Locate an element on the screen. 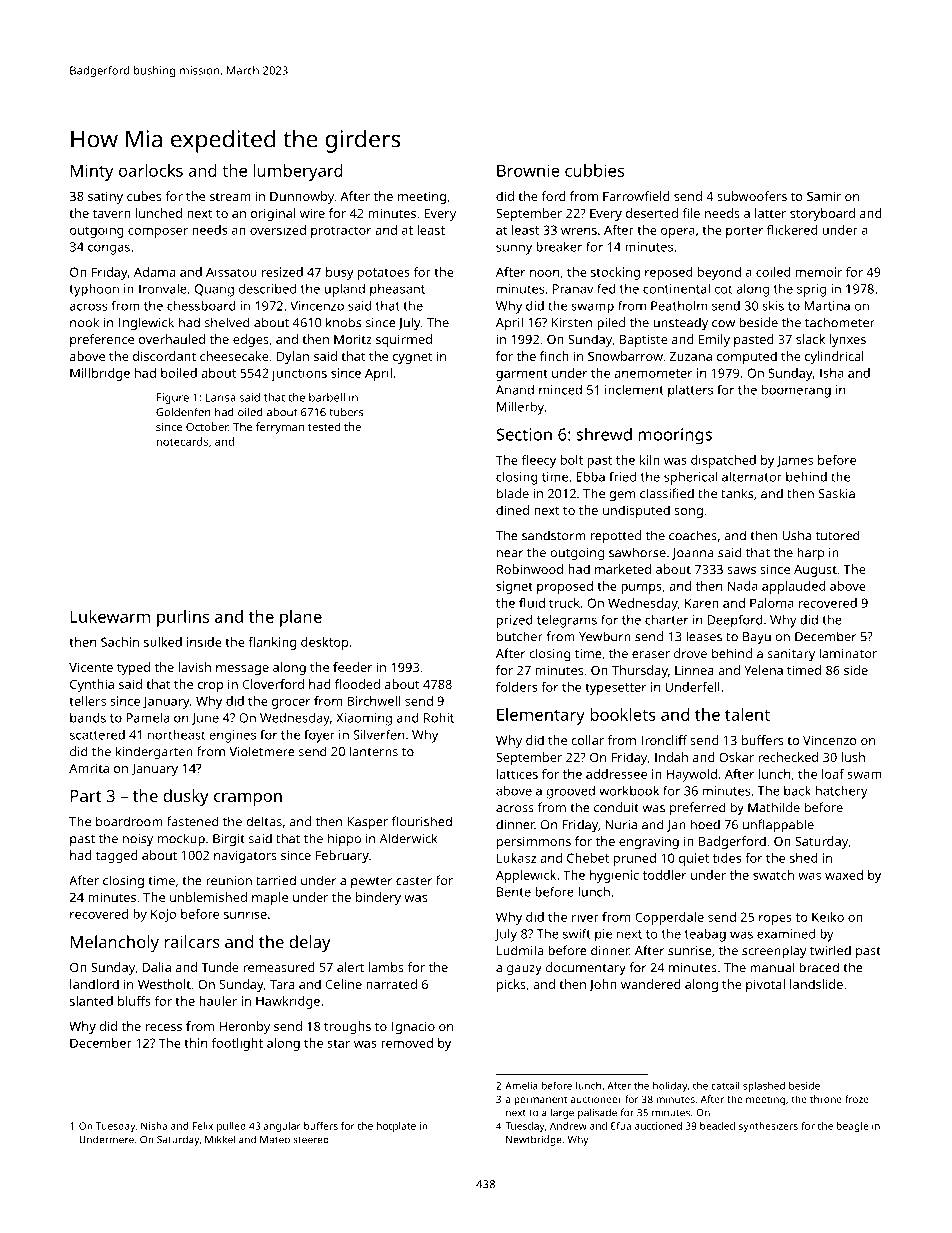  Samir is located at coordinates (824, 196).
